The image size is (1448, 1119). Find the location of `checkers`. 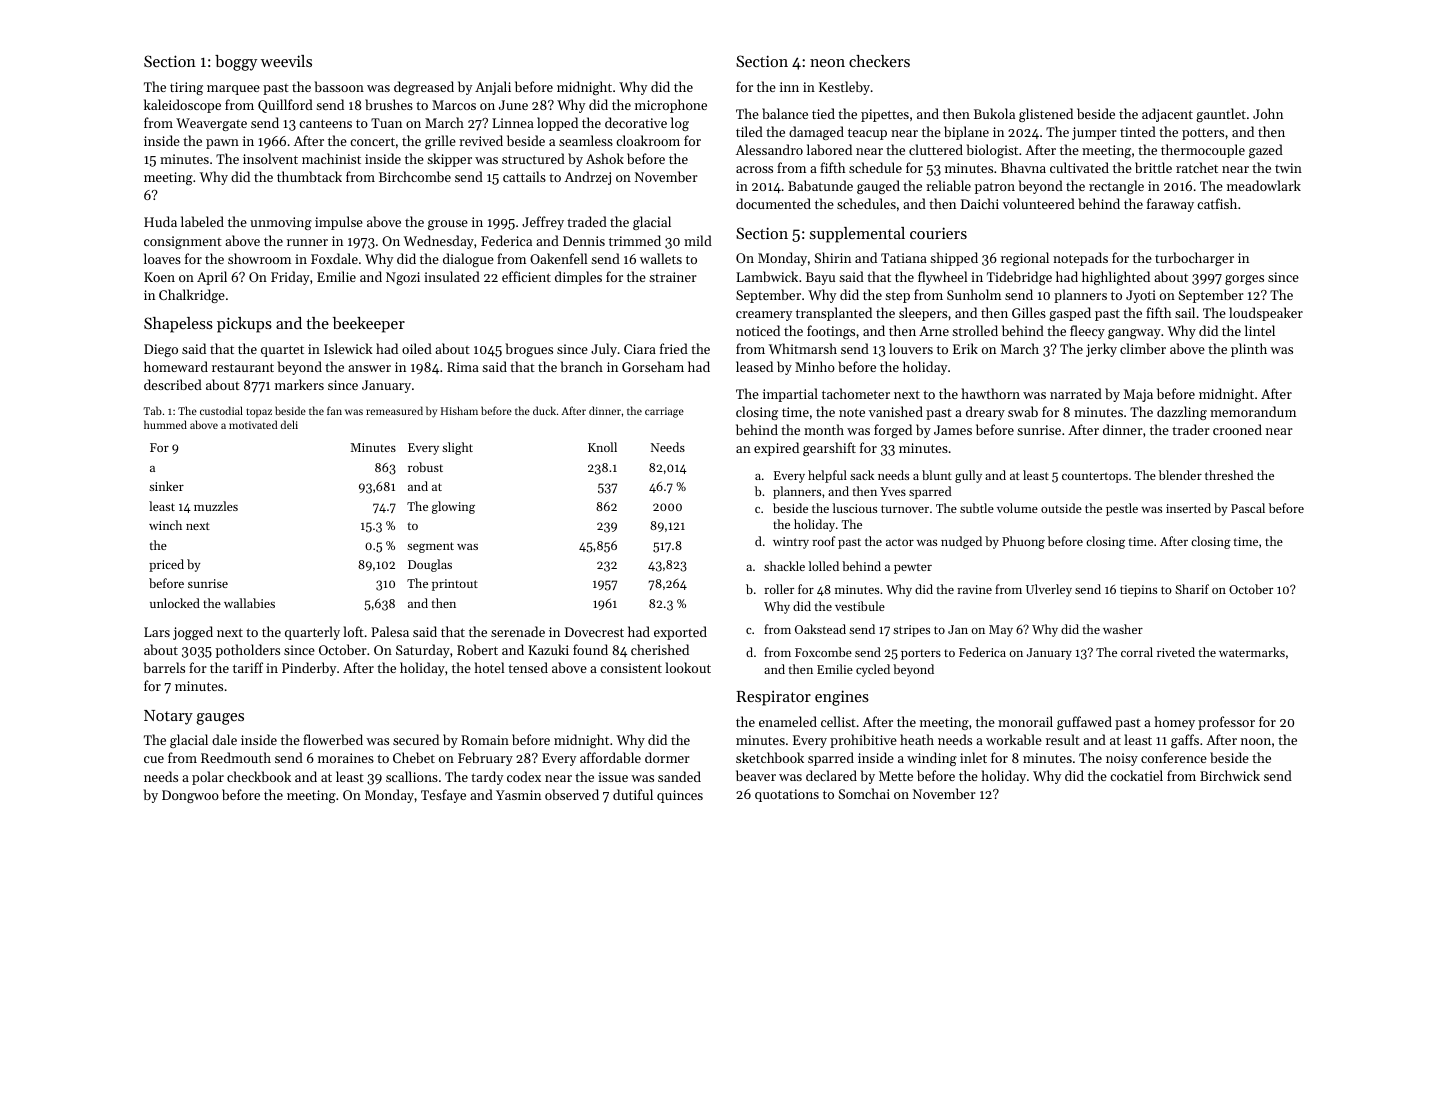

checkers is located at coordinates (879, 61).
